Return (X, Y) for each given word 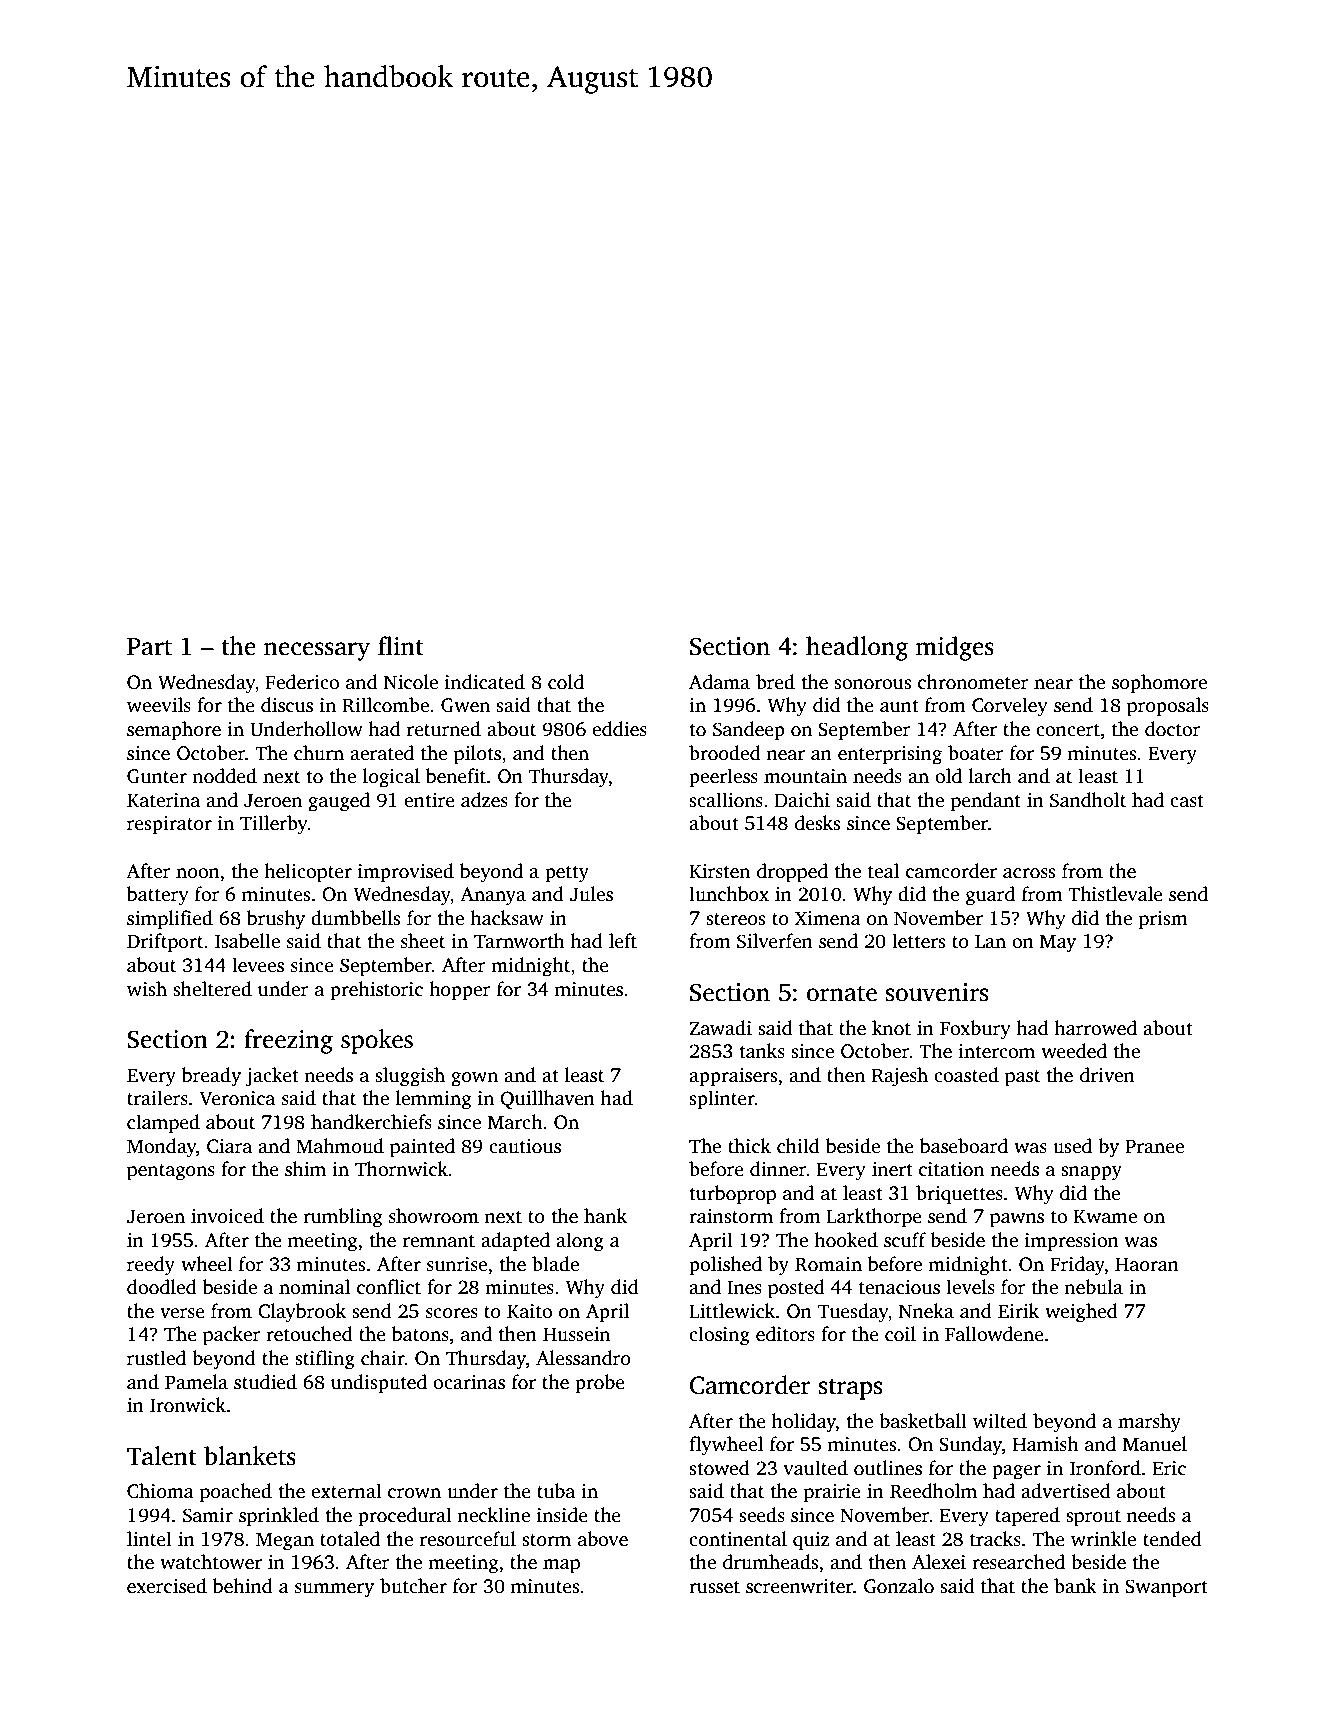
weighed (1081, 1313)
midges (955, 648)
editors (785, 1334)
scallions (726, 800)
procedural (405, 1517)
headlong (857, 648)
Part (149, 647)
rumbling (343, 1218)
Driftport (165, 943)
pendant (986, 802)
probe (600, 1384)
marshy (1149, 1423)
